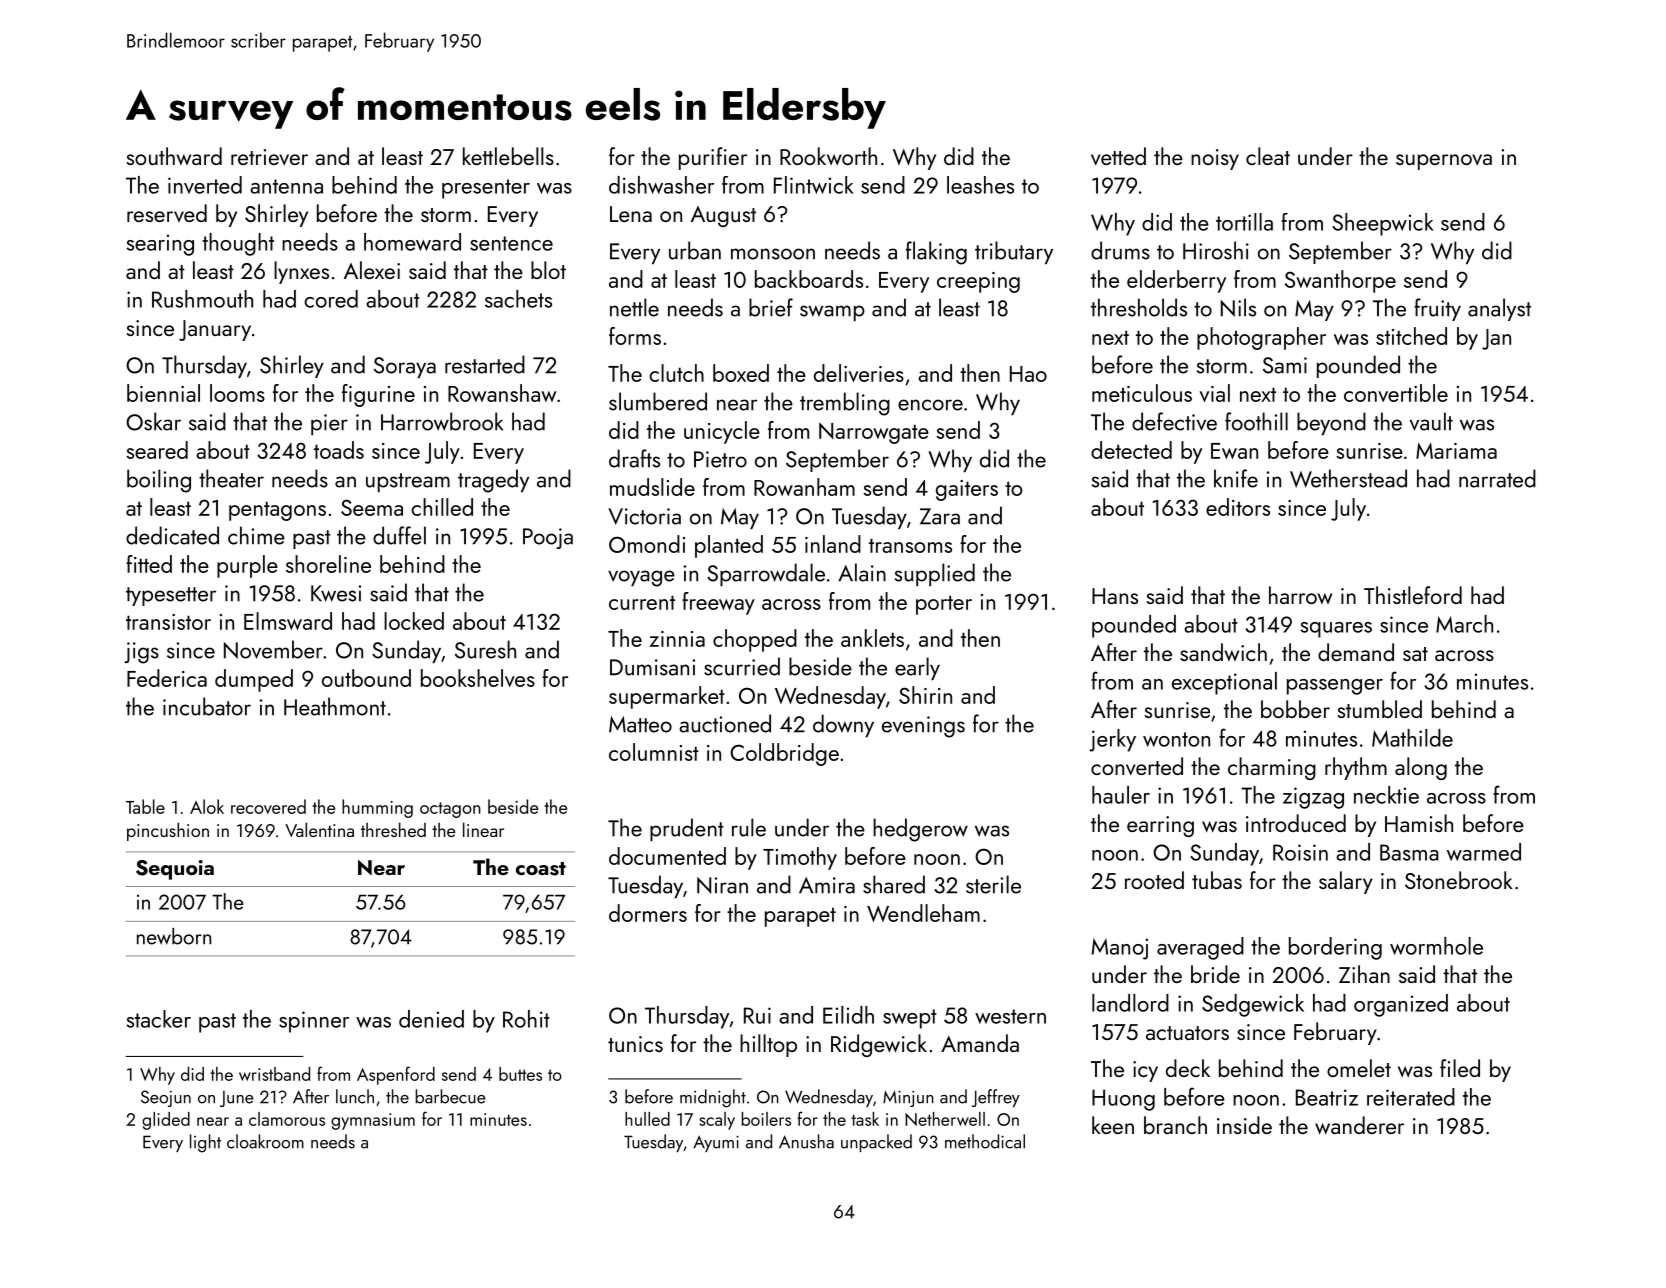  What do you see at coordinates (716, 1143) in the document?
I see `Ayumi` at bounding box center [716, 1143].
